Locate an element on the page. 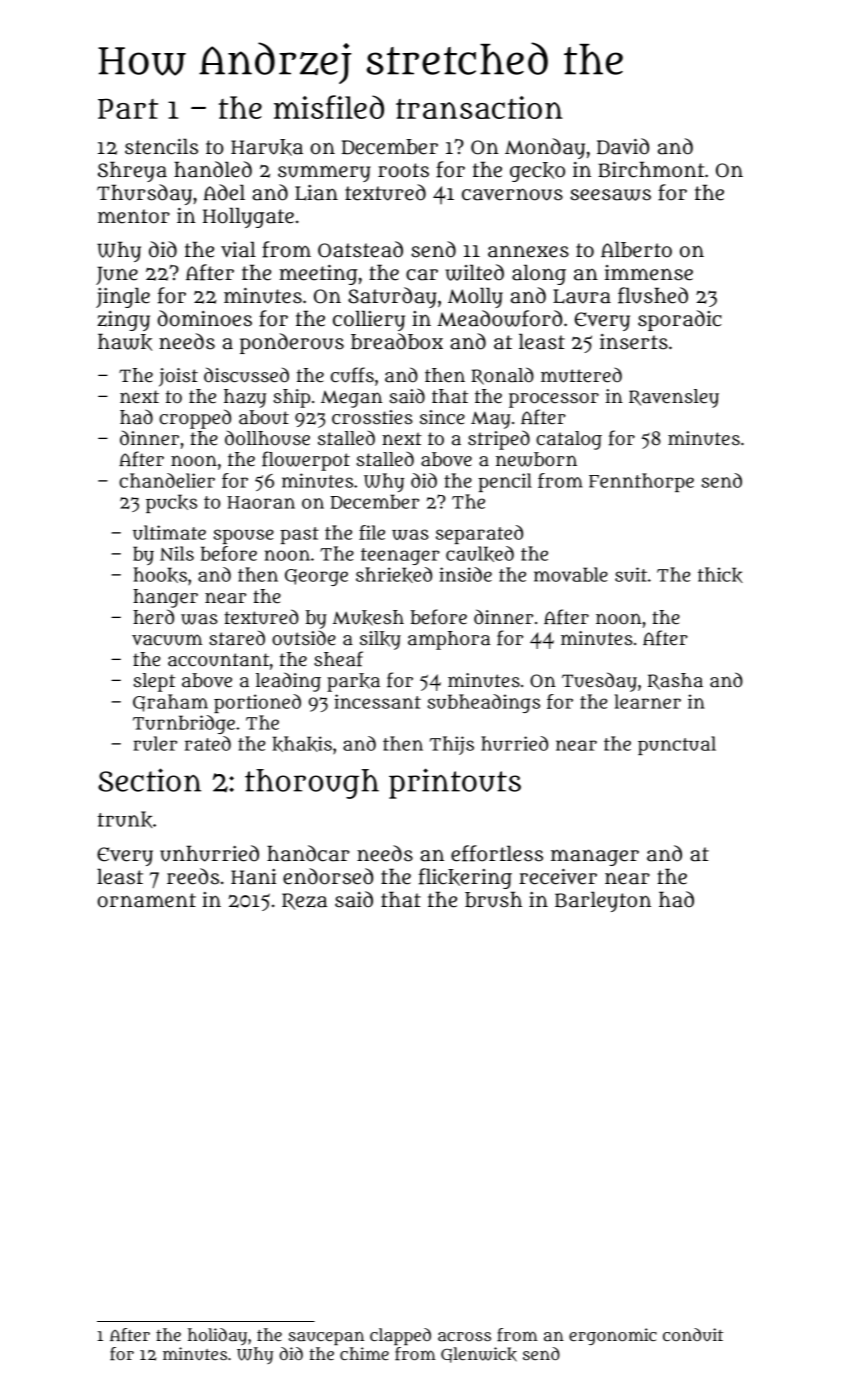 Image resolution: width=849 pixels, height=1400 pixels. Glenwick is located at coordinates (479, 1355).
